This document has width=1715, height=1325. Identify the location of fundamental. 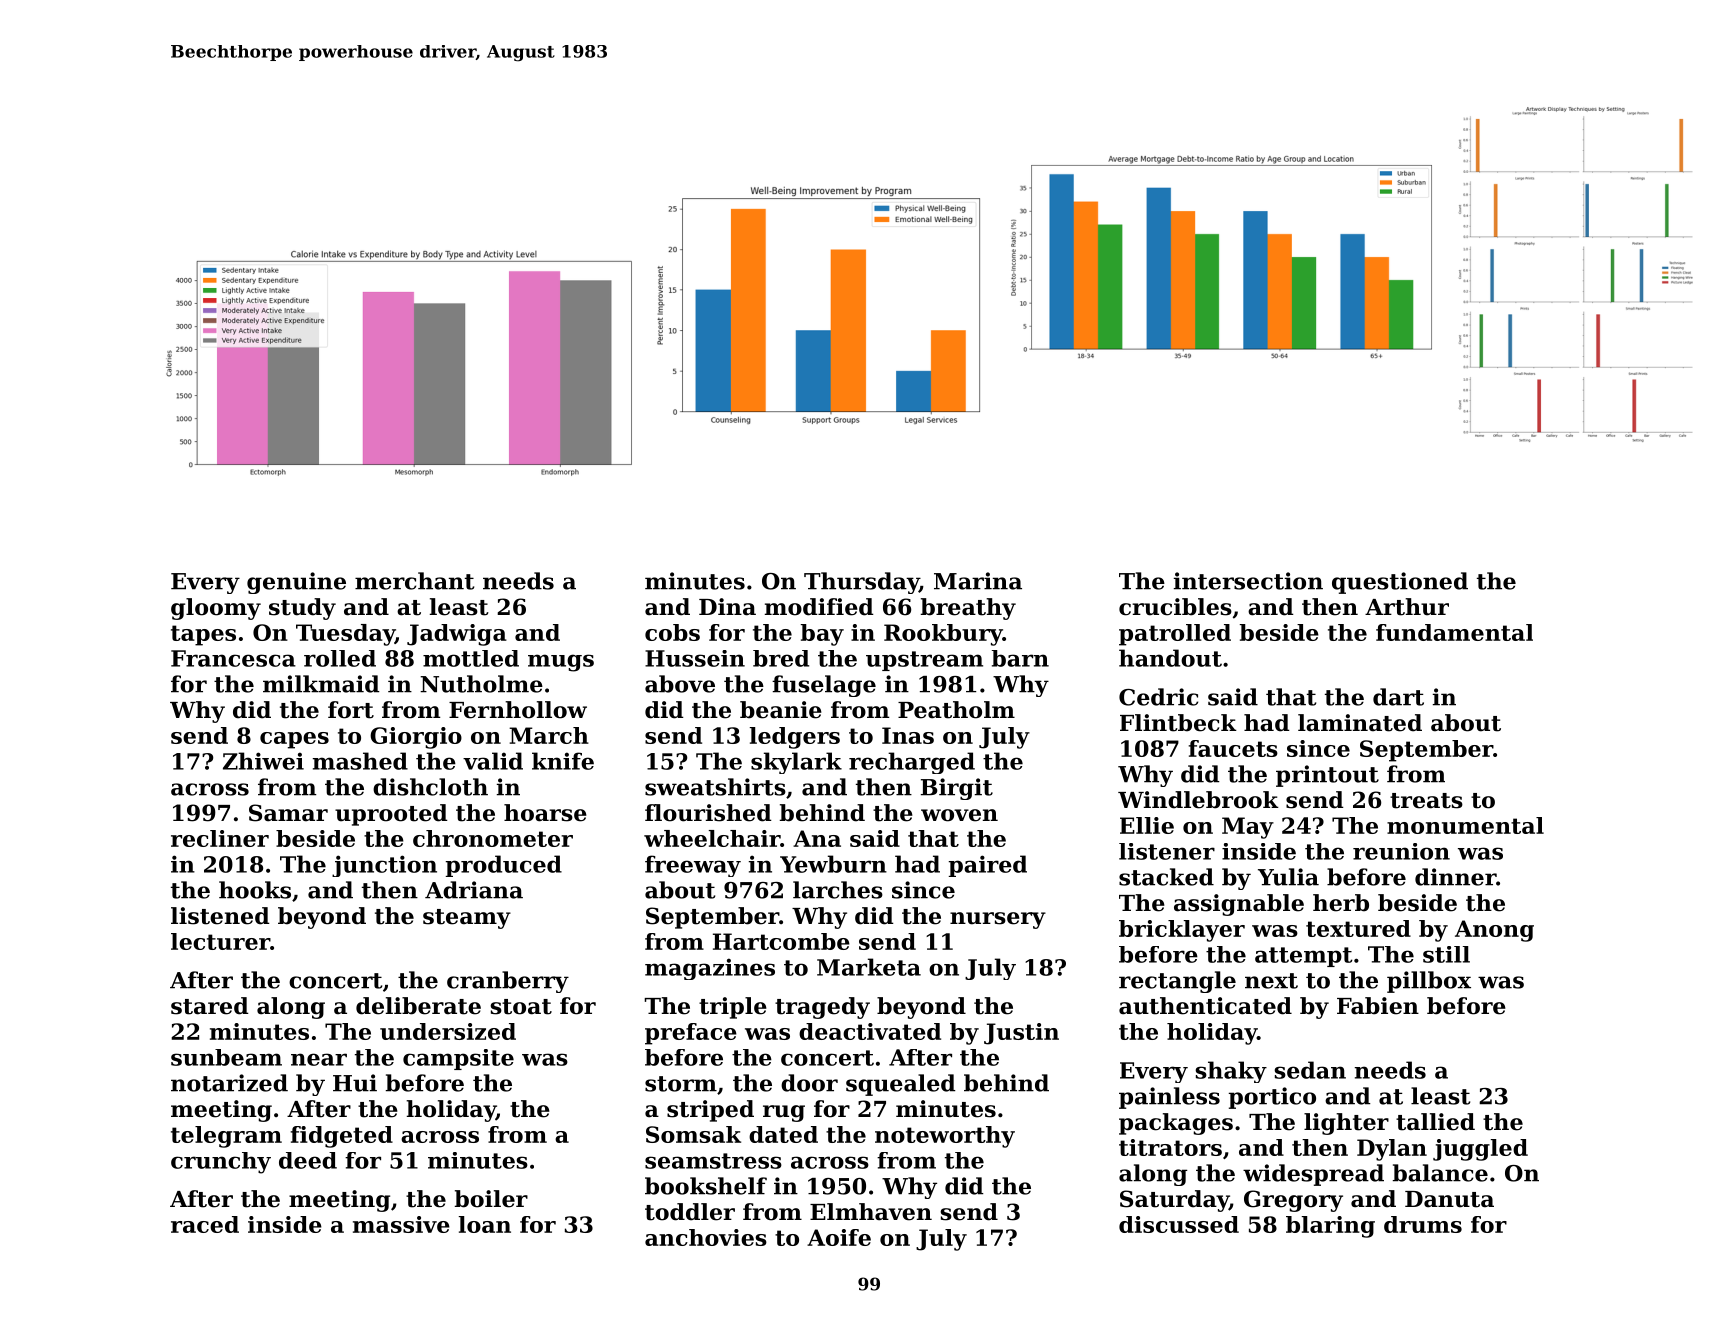
(1454, 632).
